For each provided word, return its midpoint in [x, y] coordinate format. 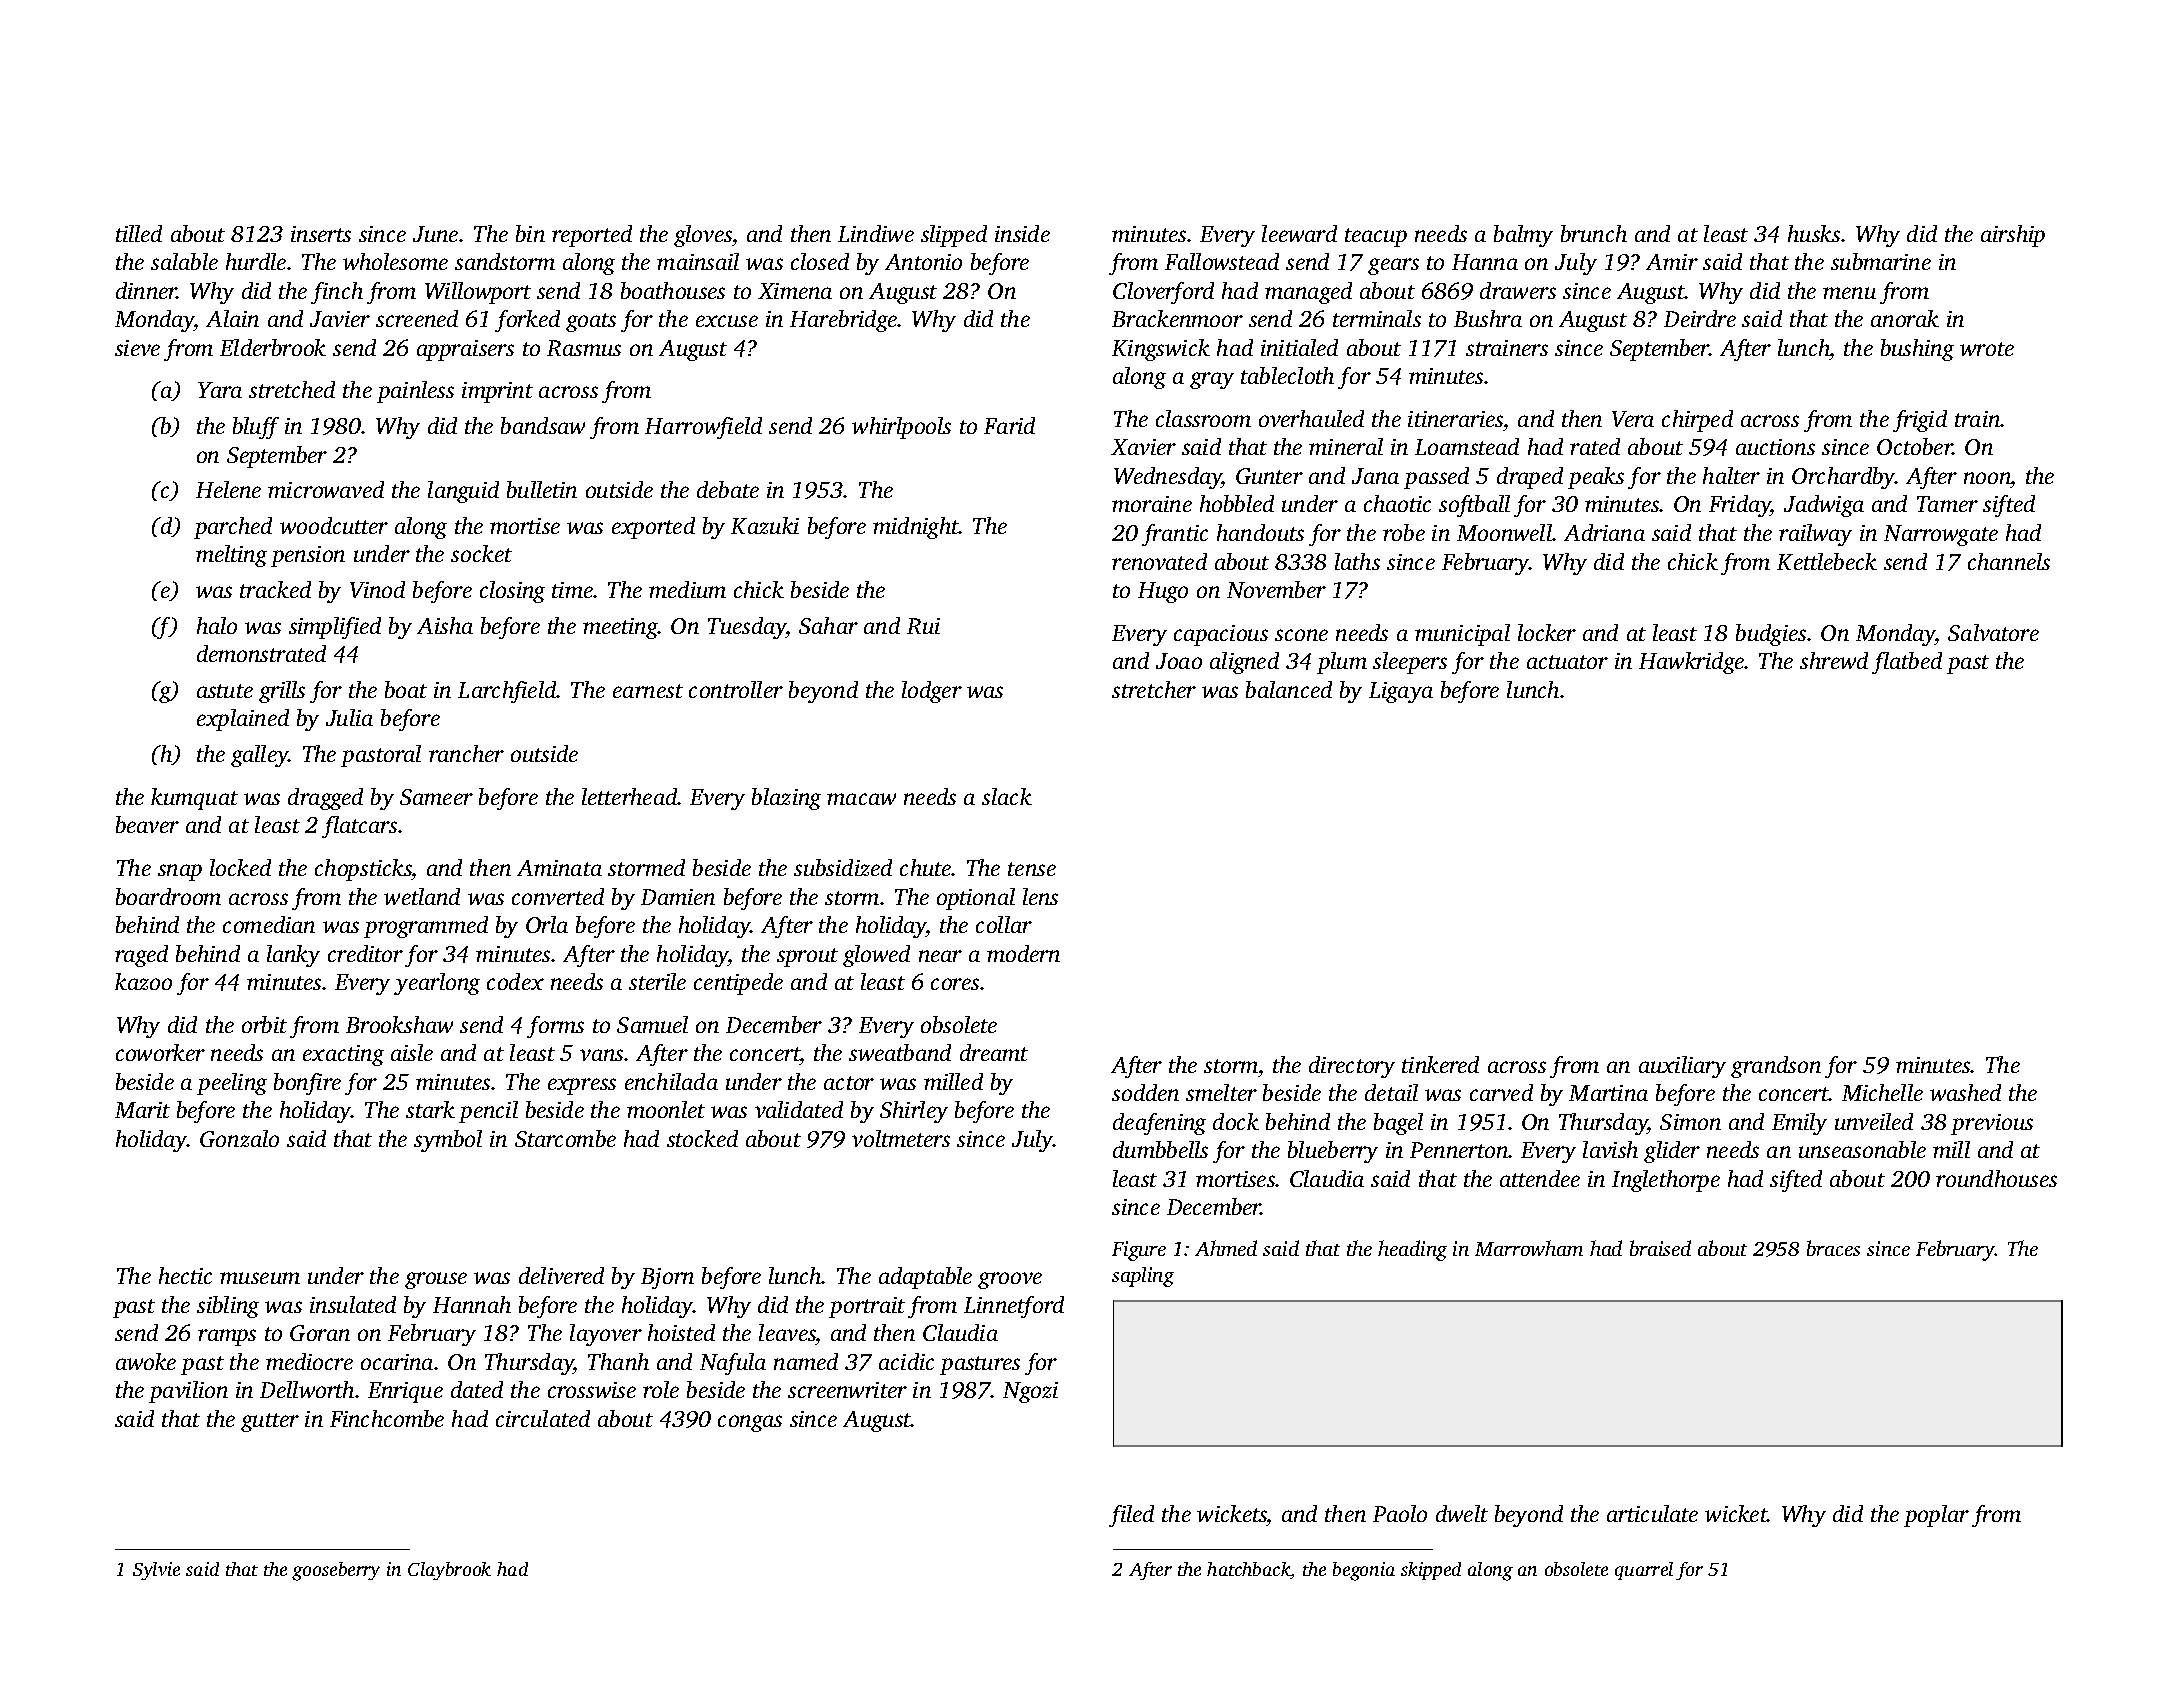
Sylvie [156, 1571]
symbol [448, 1141]
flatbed [1907, 663]
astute [225, 691]
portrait [867, 1307]
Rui [923, 626]
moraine [1152, 504]
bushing [1917, 350]
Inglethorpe [1666, 1181]
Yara [220, 390]
